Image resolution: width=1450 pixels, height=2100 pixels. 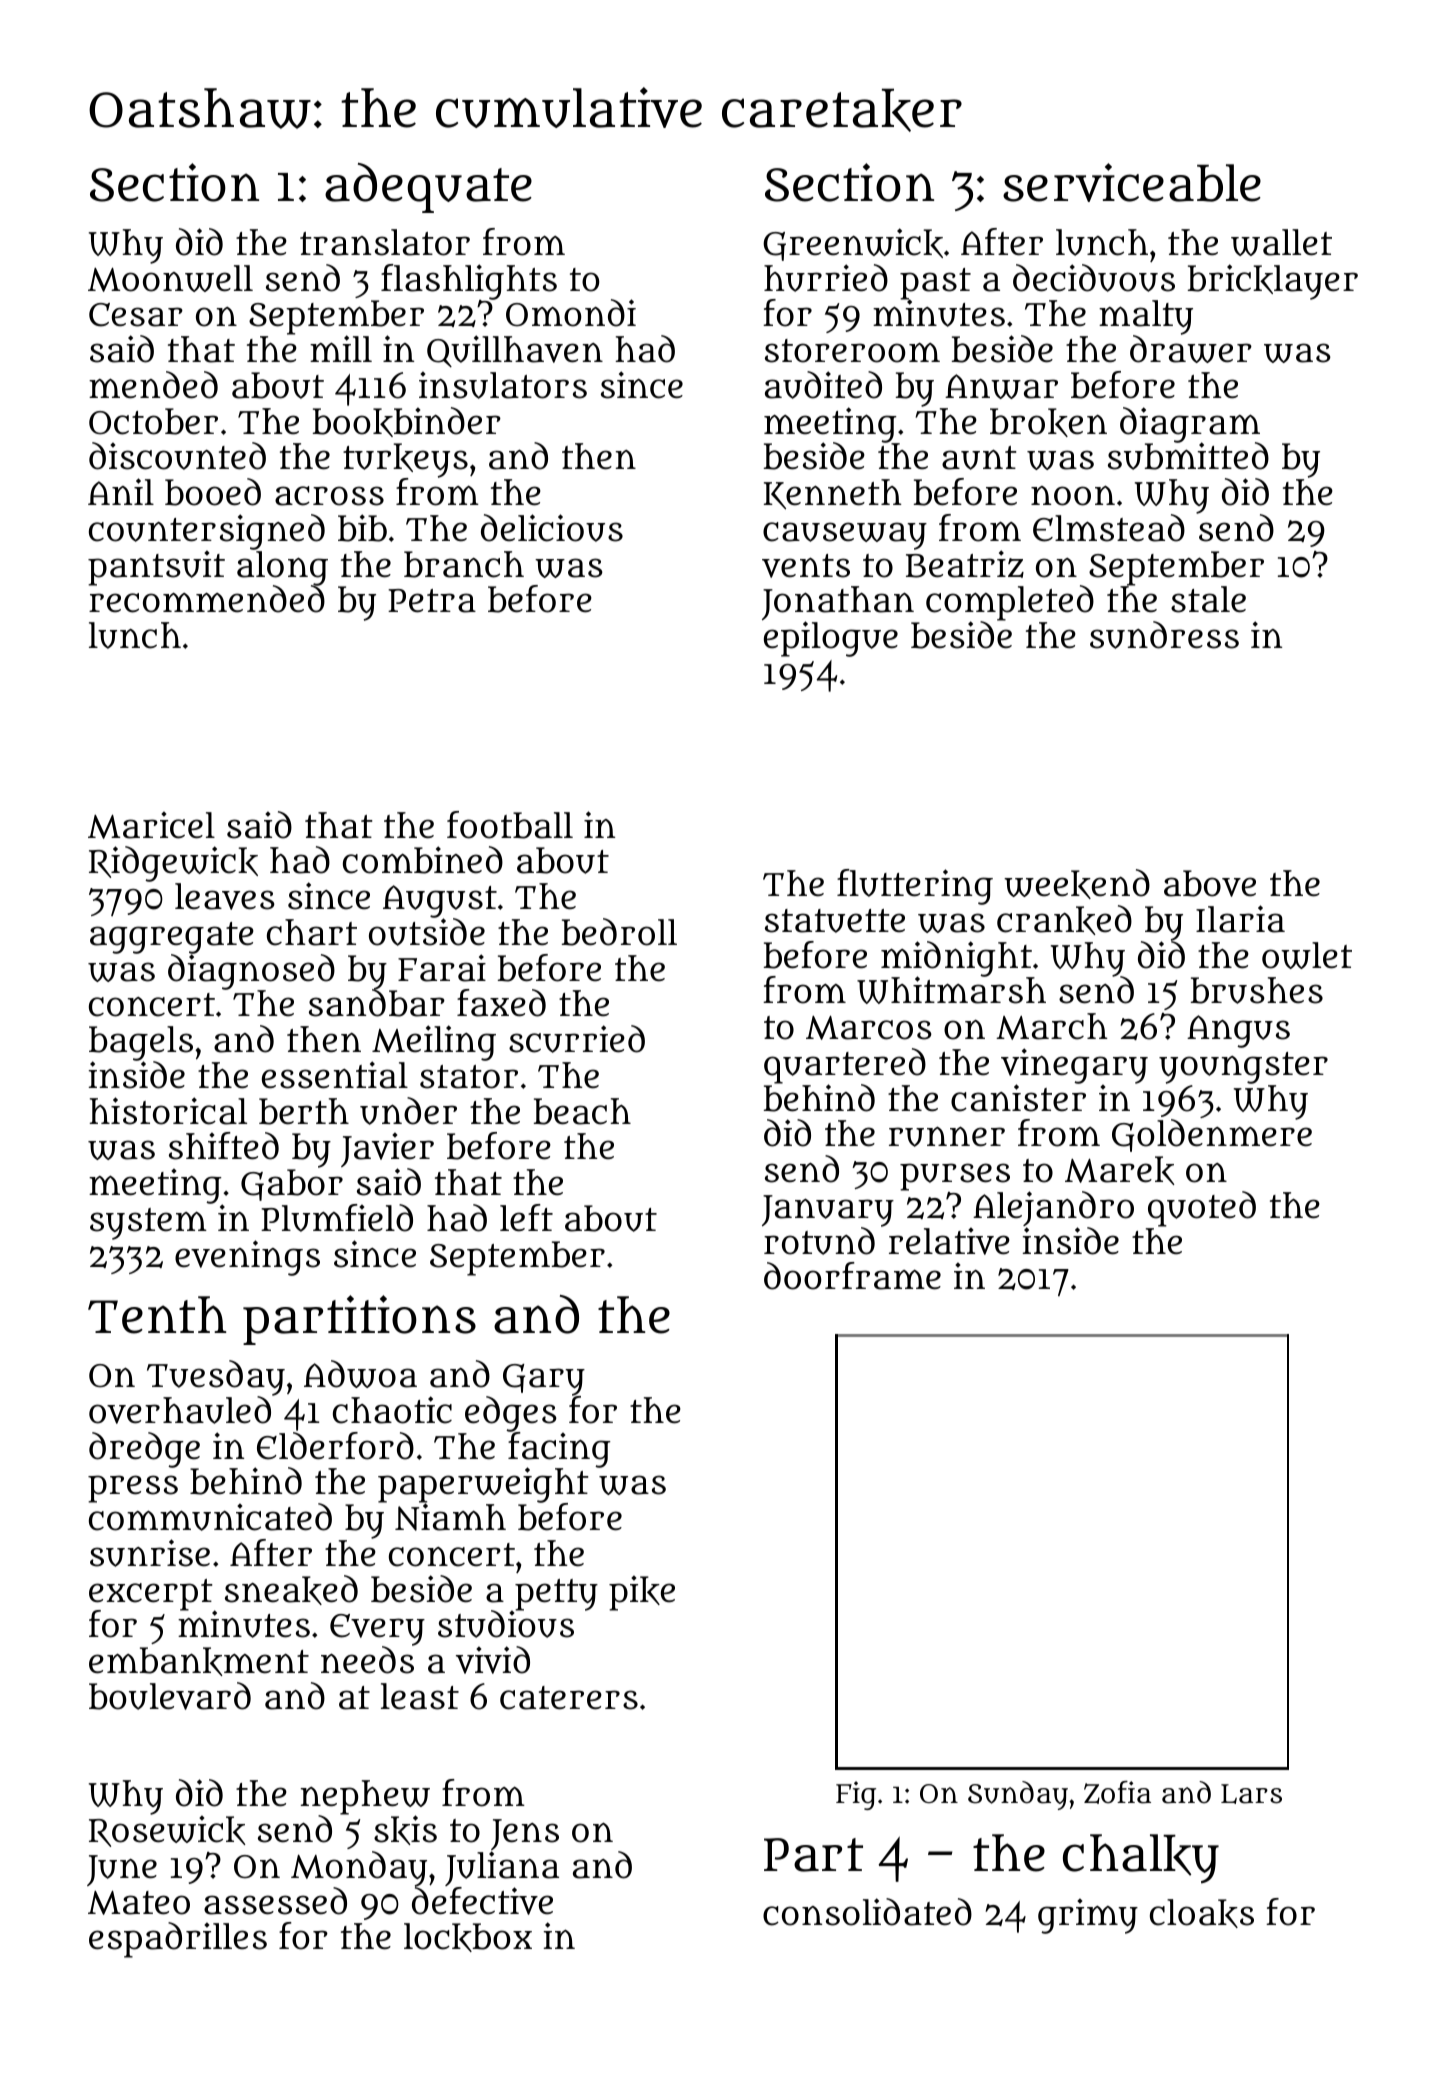 I want to click on translator, so click(x=385, y=242).
